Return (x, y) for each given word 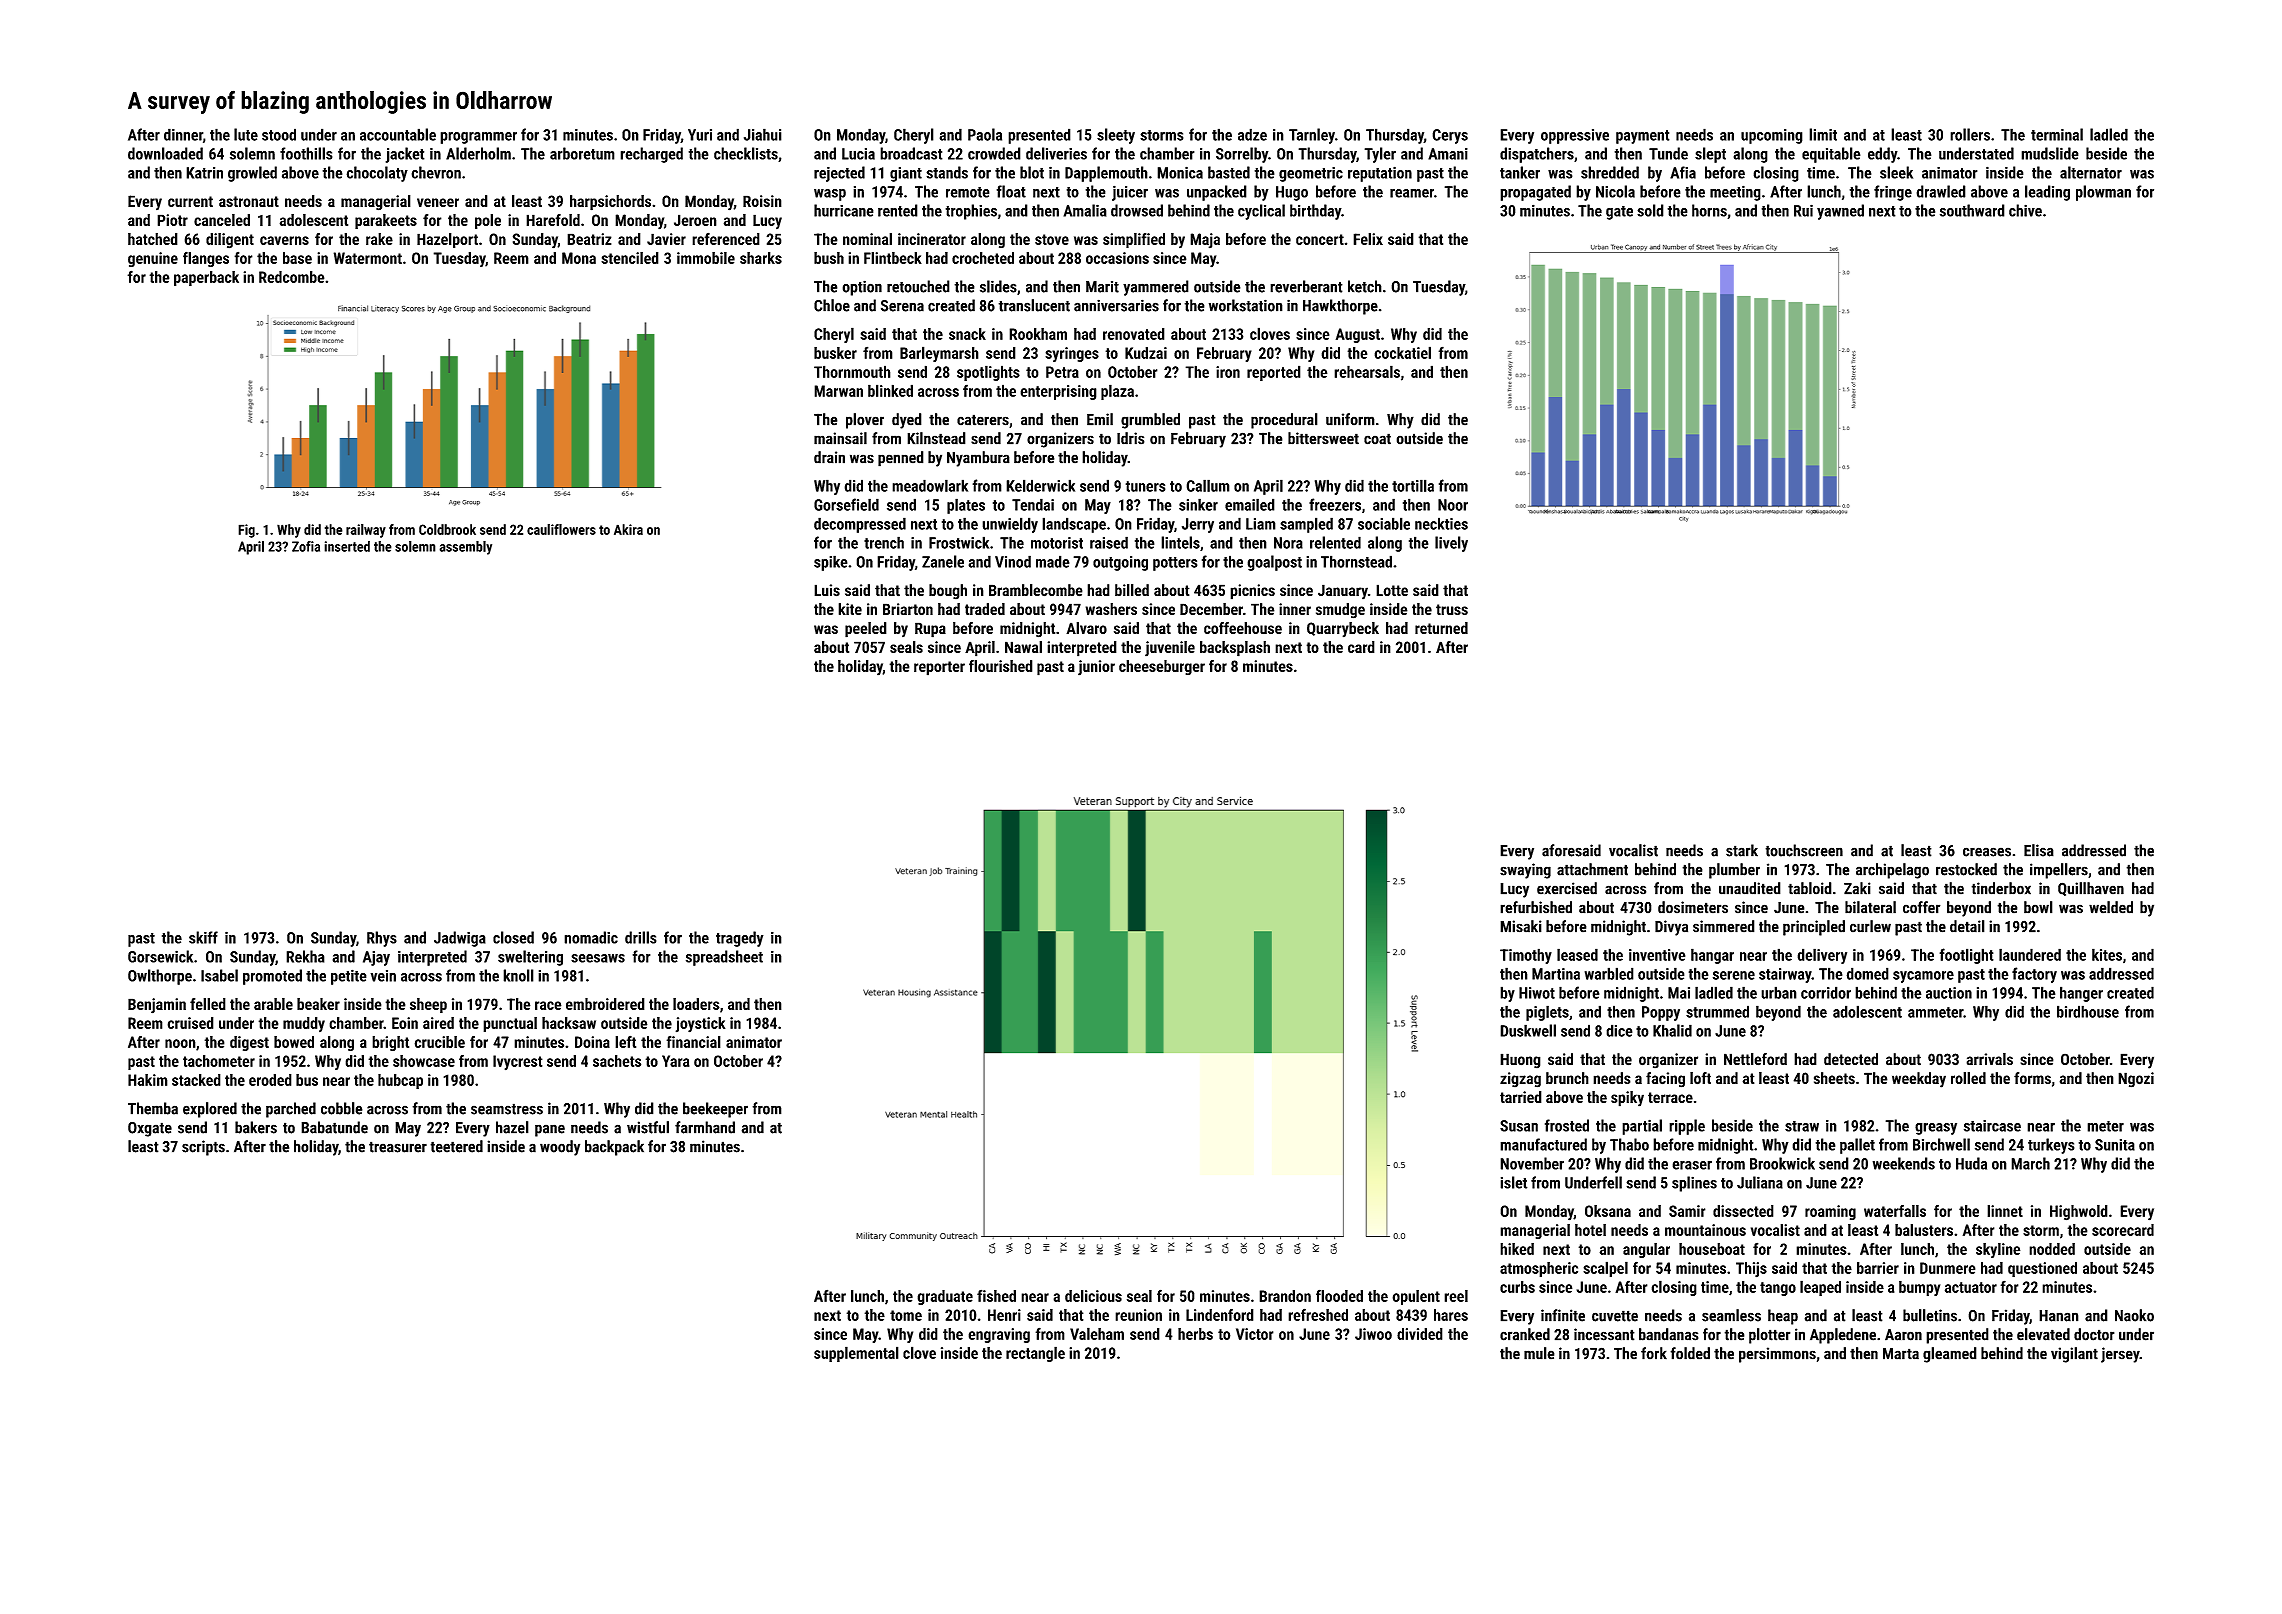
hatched (153, 239)
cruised (190, 1023)
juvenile (1170, 649)
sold (1650, 210)
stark (1742, 850)
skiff (203, 937)
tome (906, 1315)
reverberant (1306, 286)
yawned (1840, 212)
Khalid (1672, 1030)
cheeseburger (1162, 667)
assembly (465, 548)
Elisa (2039, 850)
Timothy (1526, 956)
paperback (206, 278)
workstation (1246, 305)
